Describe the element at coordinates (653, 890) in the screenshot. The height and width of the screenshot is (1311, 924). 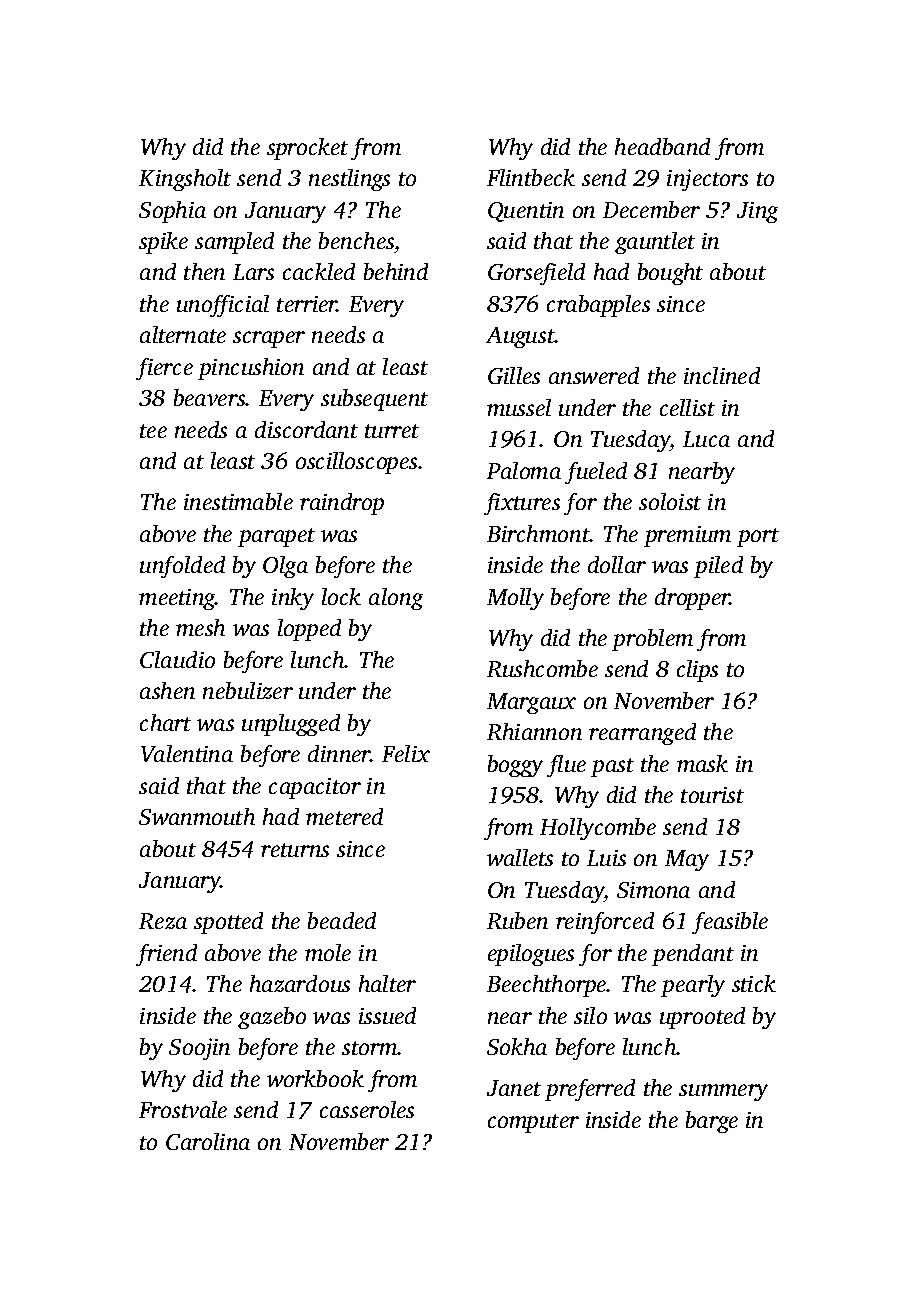
I see `Simona` at that location.
